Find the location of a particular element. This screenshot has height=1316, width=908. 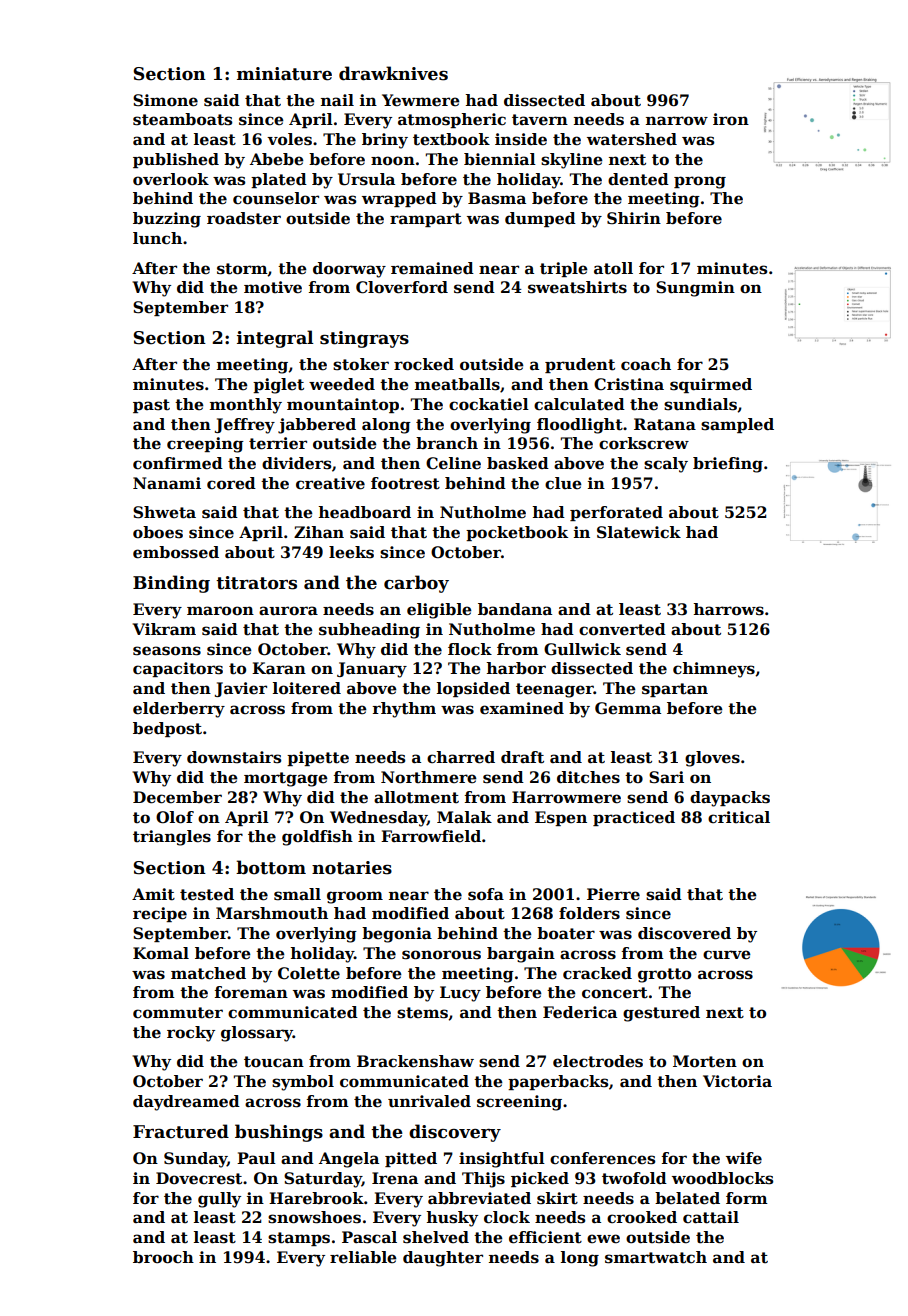

creeping is located at coordinates (205, 445).
